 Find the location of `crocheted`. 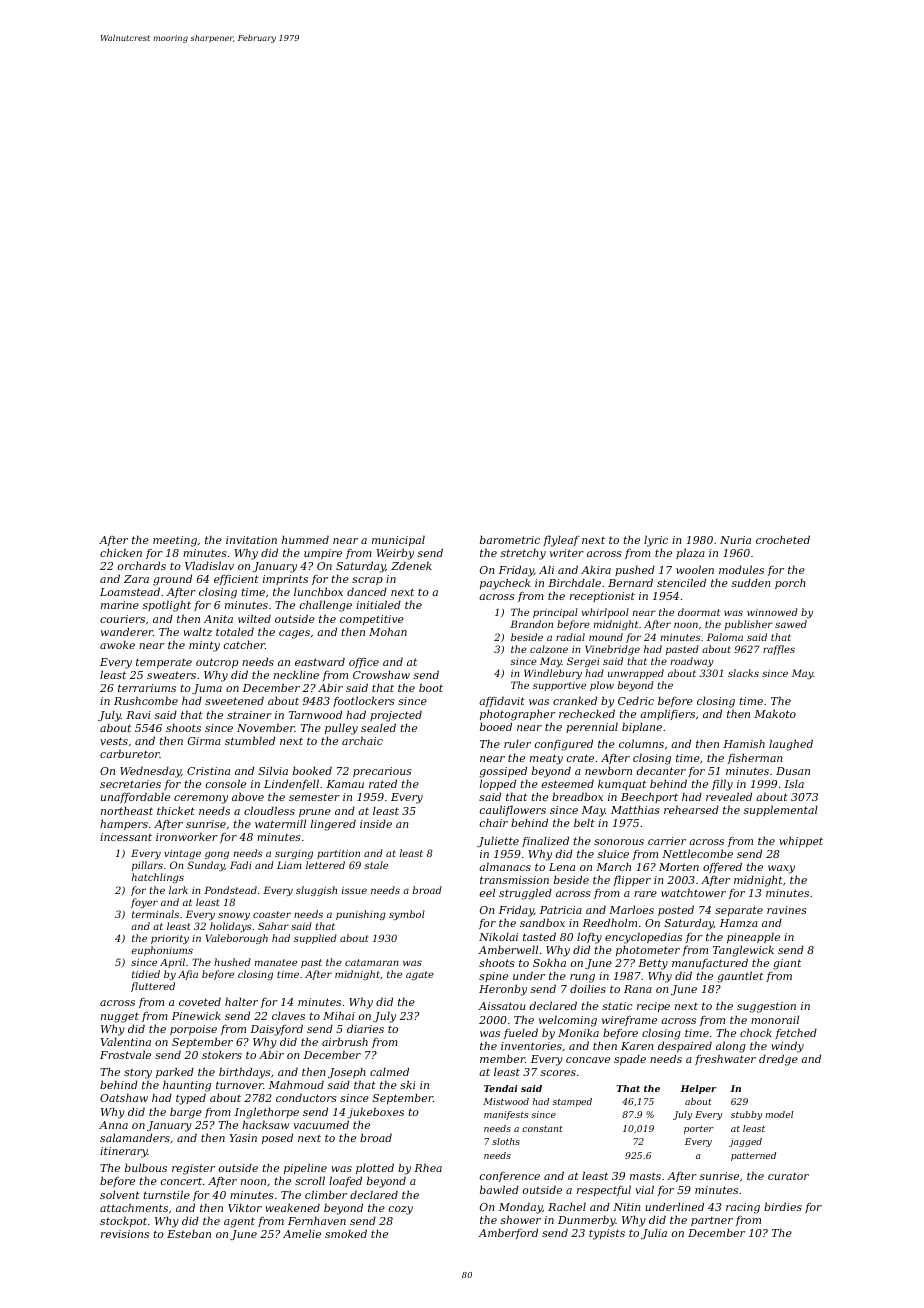

crocheted is located at coordinates (783, 539).
